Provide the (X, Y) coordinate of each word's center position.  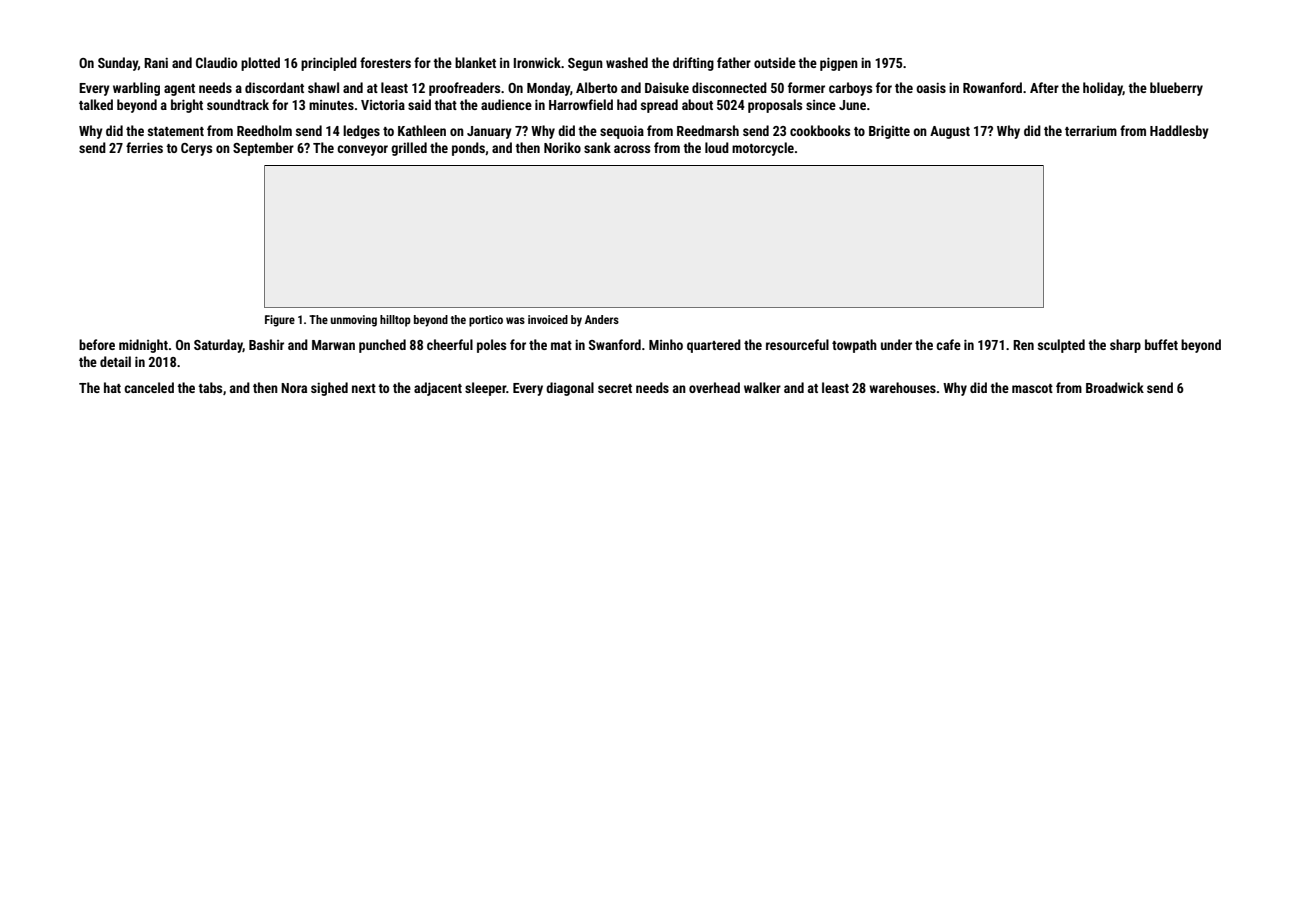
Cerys (196, 149)
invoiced (548, 319)
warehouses (902, 387)
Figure (280, 321)
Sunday (118, 64)
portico (486, 321)
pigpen (839, 64)
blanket (475, 62)
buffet (1161, 344)
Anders (602, 319)
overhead (714, 387)
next (364, 388)
